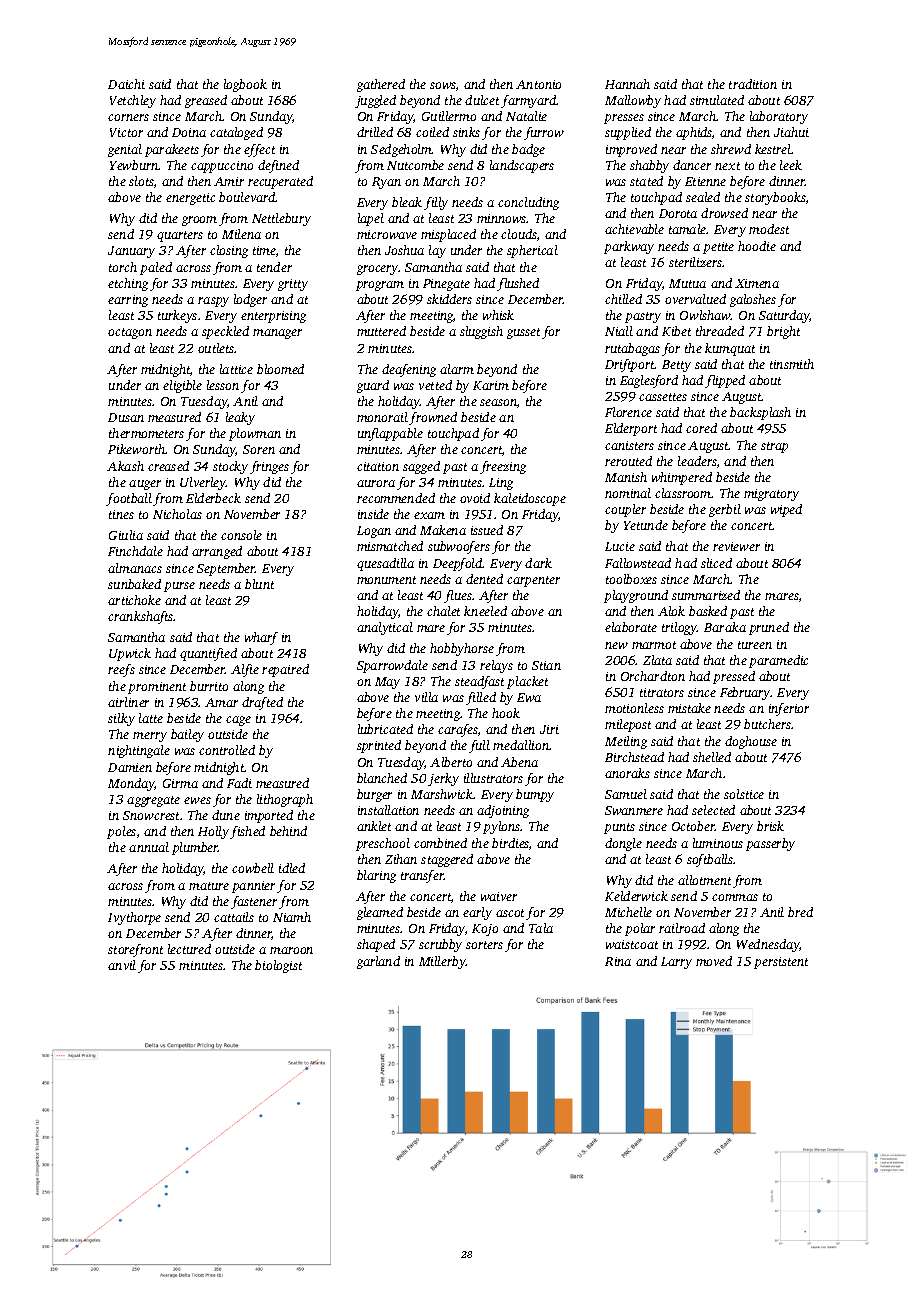  Describe the element at coordinates (786, 510) in the document. I see `wiped` at that location.
